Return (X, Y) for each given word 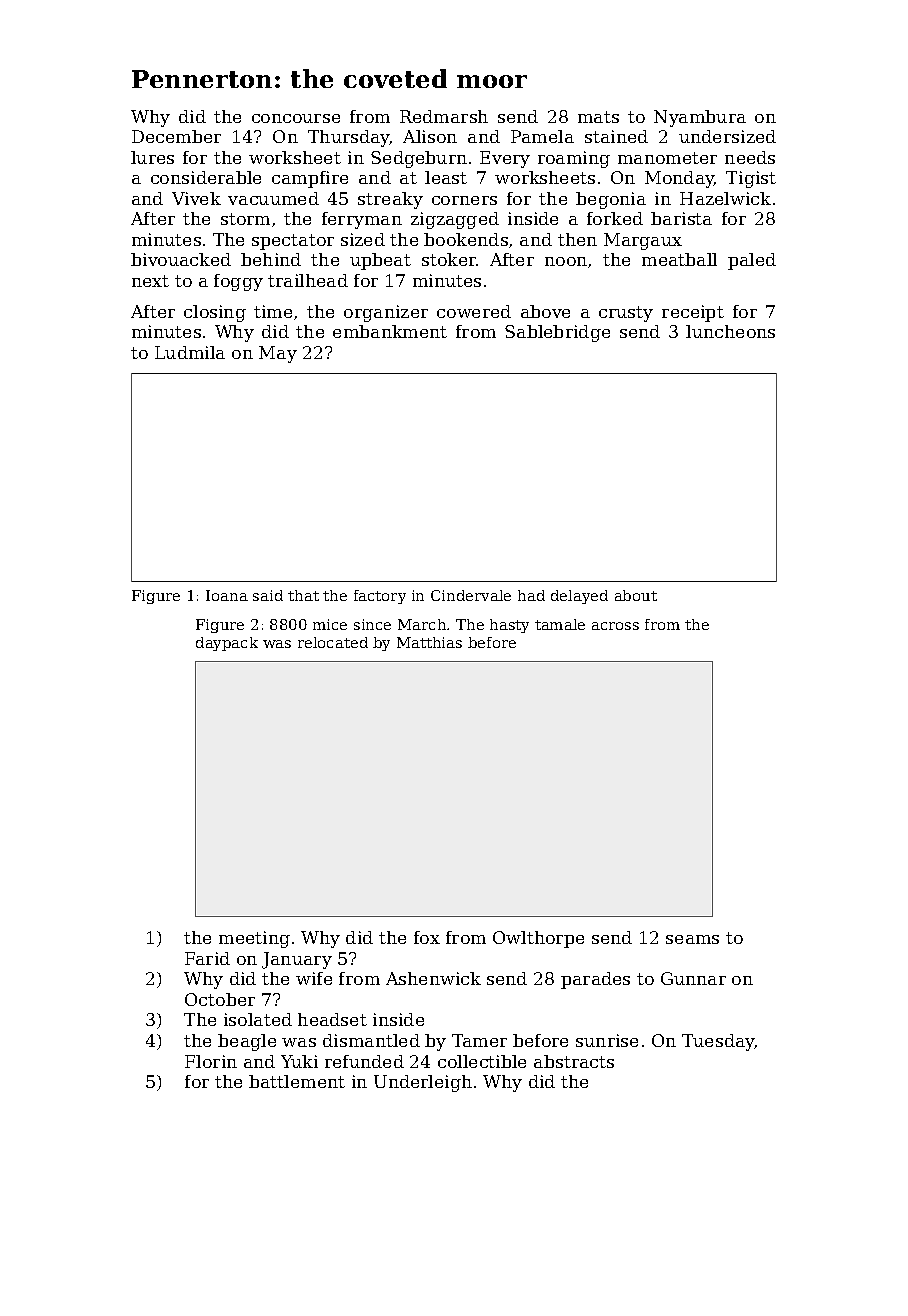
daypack (227, 644)
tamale (560, 624)
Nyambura (700, 118)
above (545, 311)
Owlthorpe (538, 939)
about (636, 595)
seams (692, 939)
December (176, 136)
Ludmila (190, 352)
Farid (207, 958)
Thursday (349, 138)
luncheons (730, 331)
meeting (254, 939)
